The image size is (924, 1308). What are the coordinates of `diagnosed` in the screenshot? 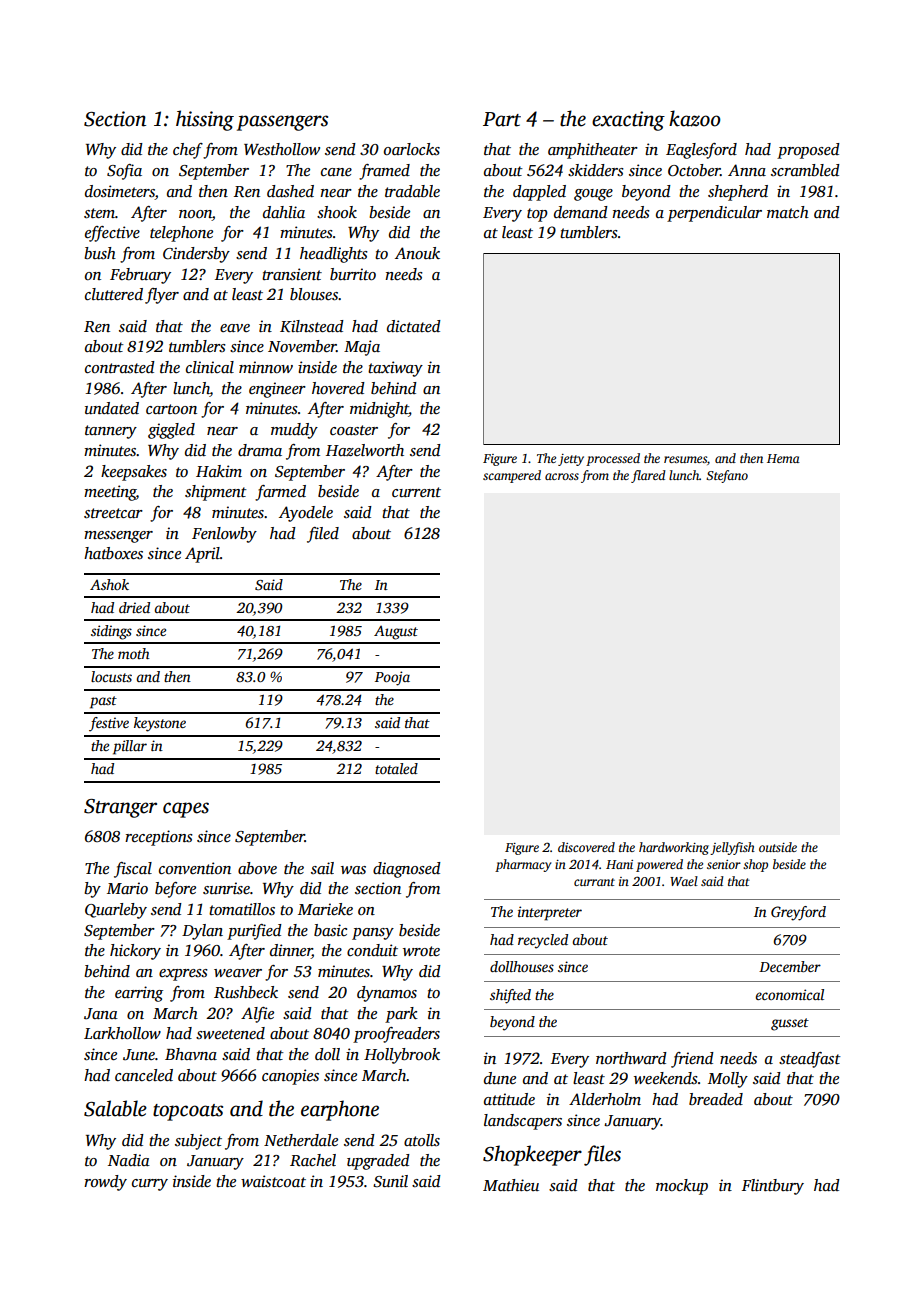 It's located at (407, 870).
